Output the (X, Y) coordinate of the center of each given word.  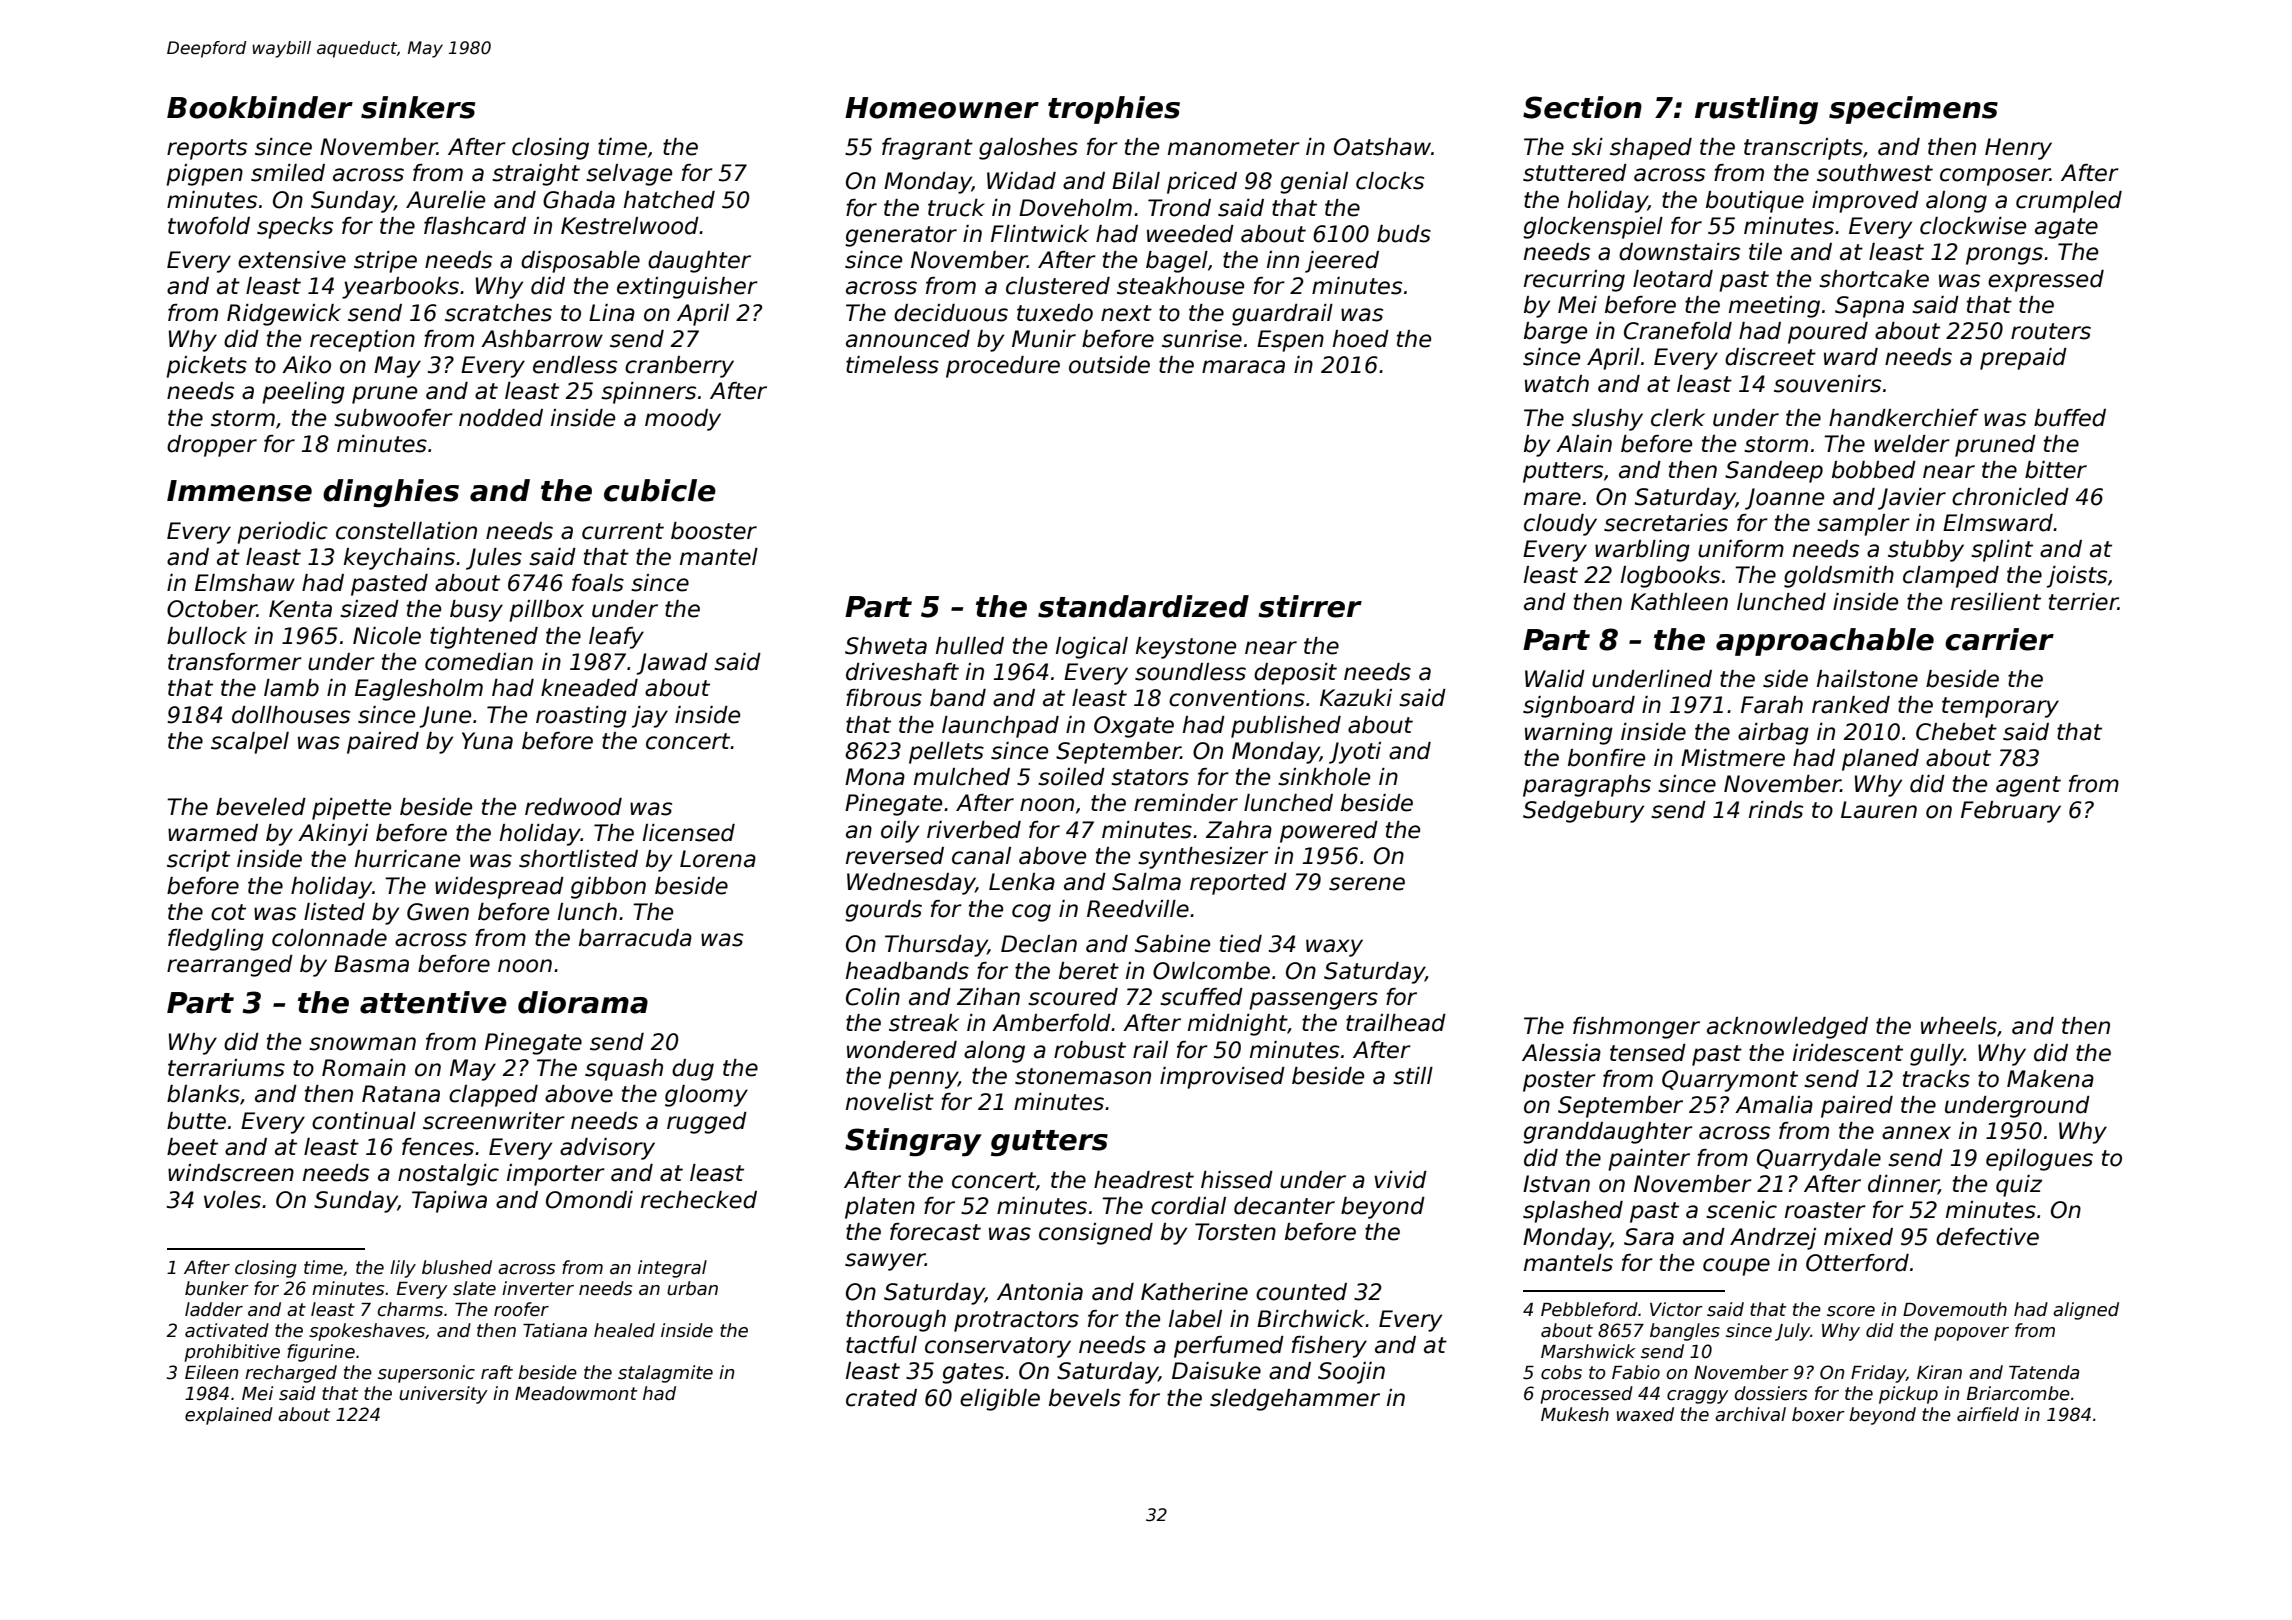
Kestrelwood (630, 226)
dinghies (391, 493)
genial (1314, 183)
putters (1563, 472)
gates (973, 1373)
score (1851, 1311)
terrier (2083, 602)
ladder (214, 1309)
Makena (2050, 1079)
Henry (2018, 149)
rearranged (230, 966)
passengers (1313, 1001)
